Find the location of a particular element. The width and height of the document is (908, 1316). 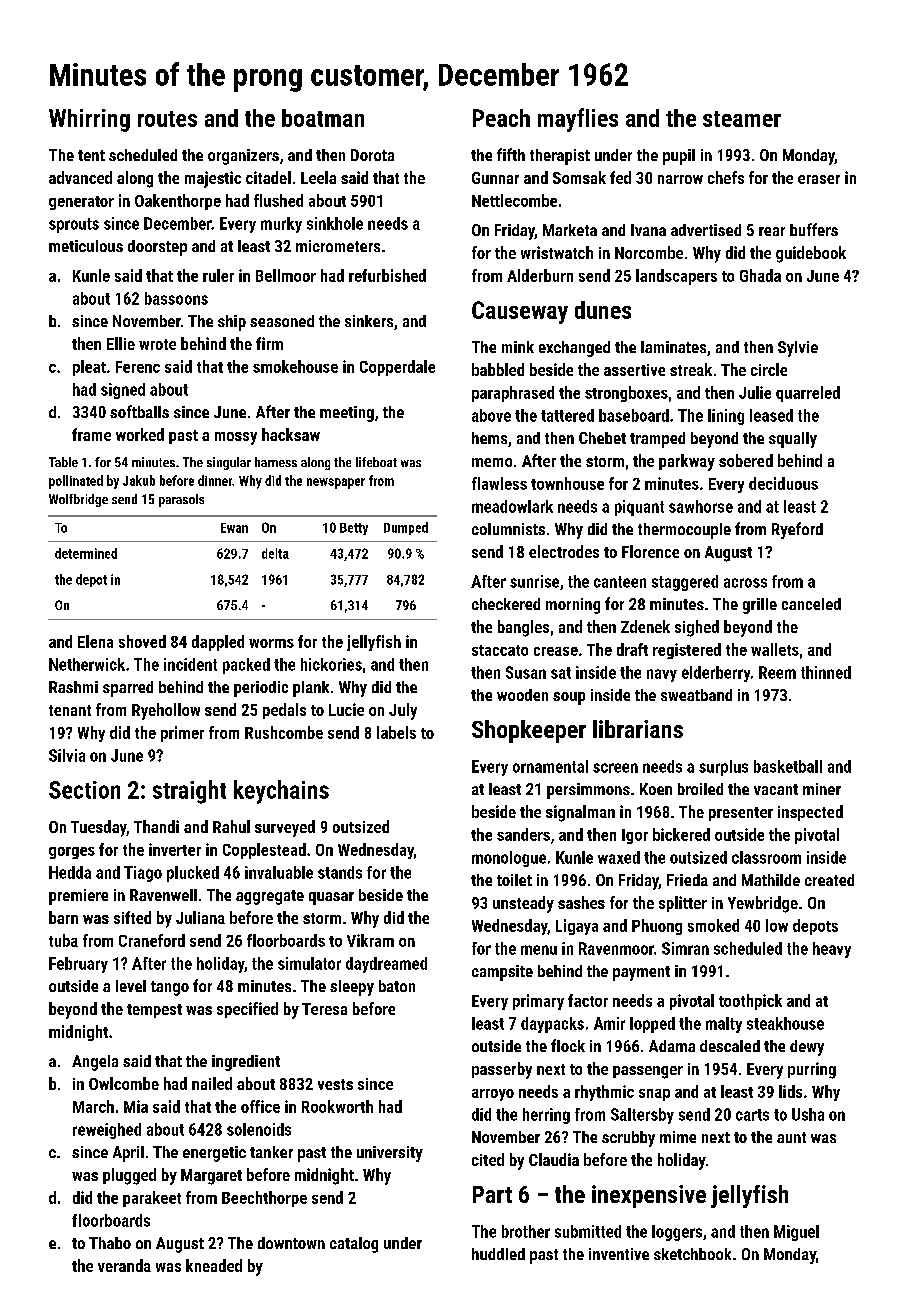

sinkers is located at coordinates (369, 321).
